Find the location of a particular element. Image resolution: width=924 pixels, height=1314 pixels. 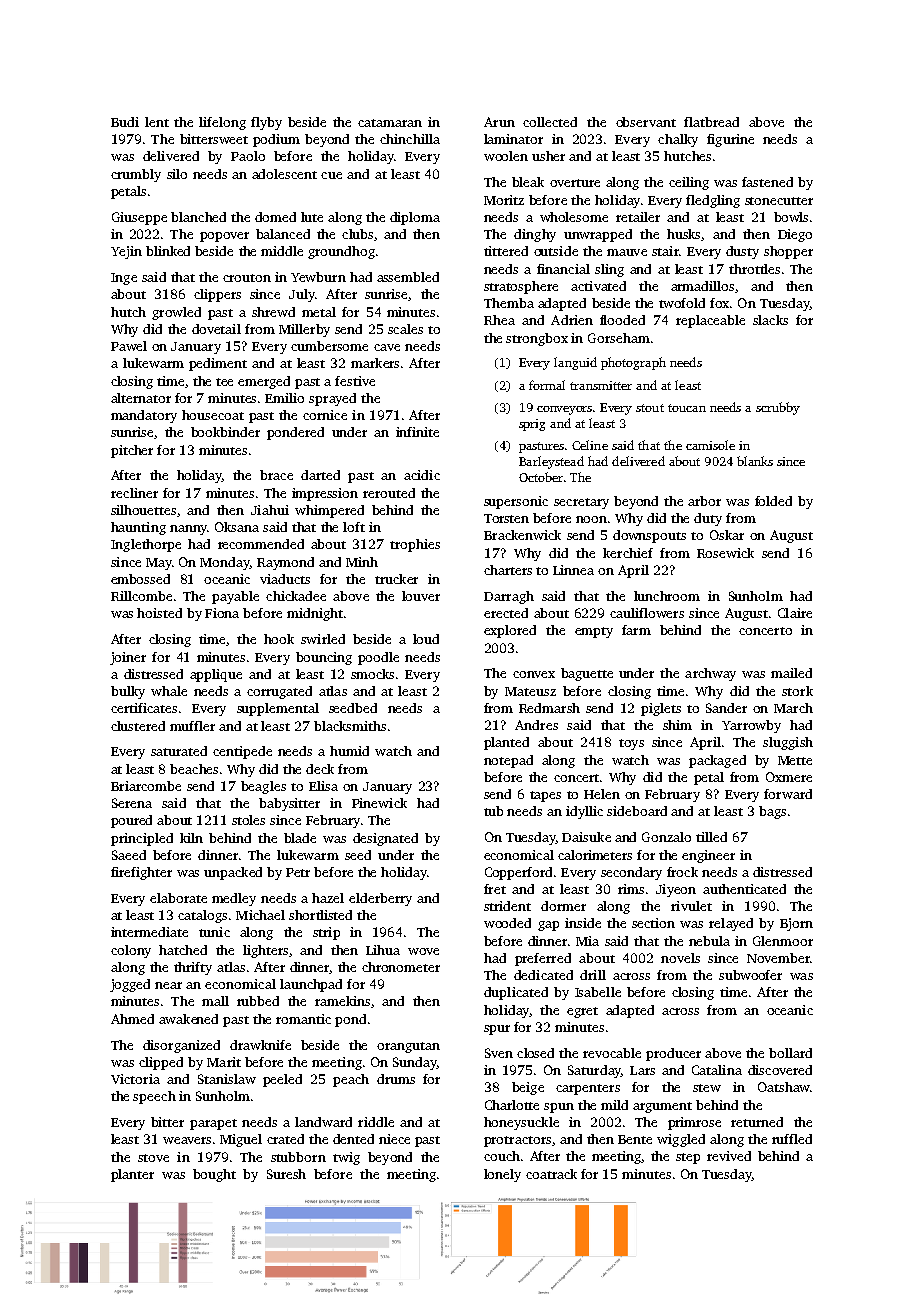

bought is located at coordinates (214, 1175).
